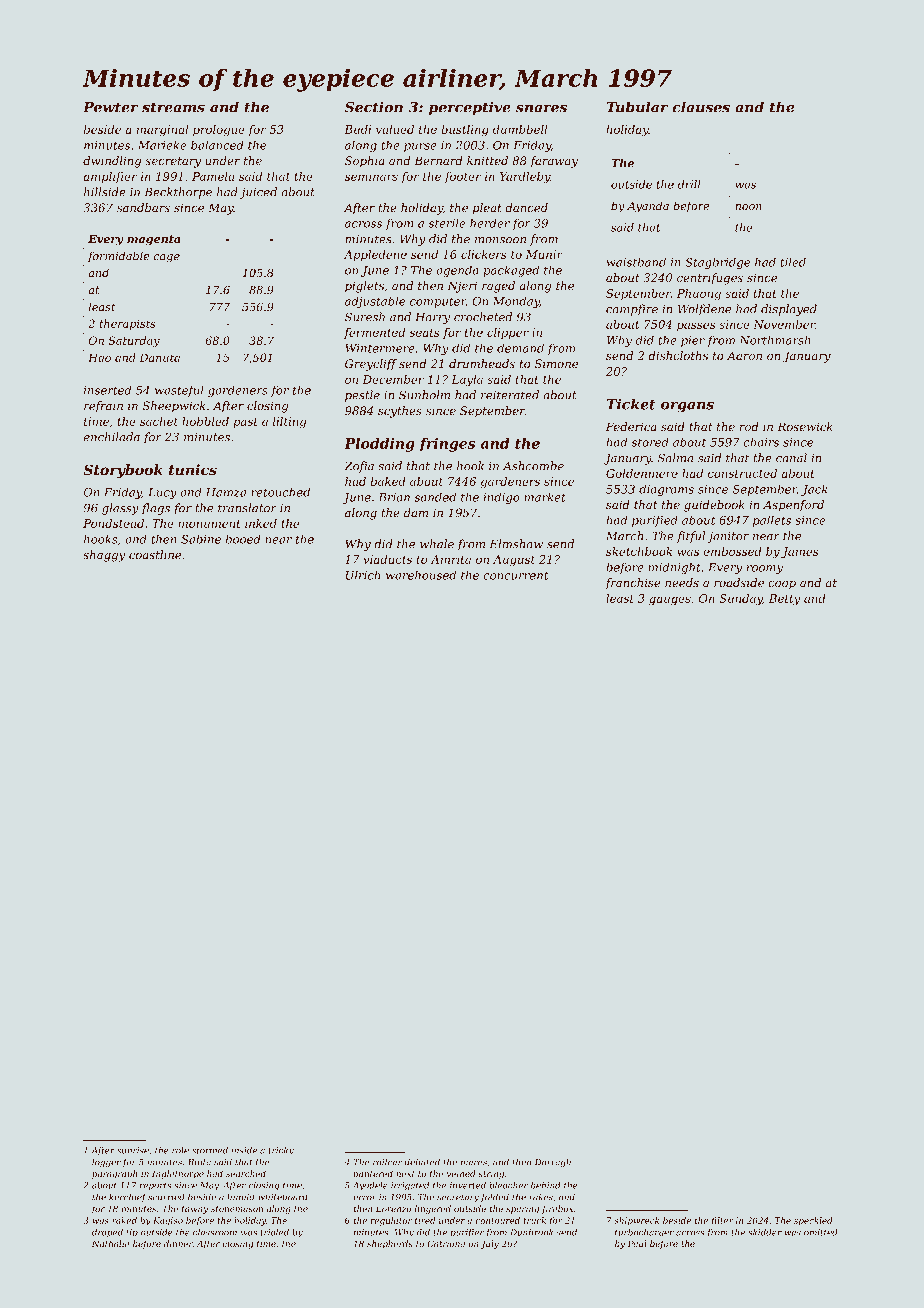 The width and height of the screenshot is (924, 1308). What do you see at coordinates (159, 357) in the screenshot?
I see `Danuta` at bounding box center [159, 357].
